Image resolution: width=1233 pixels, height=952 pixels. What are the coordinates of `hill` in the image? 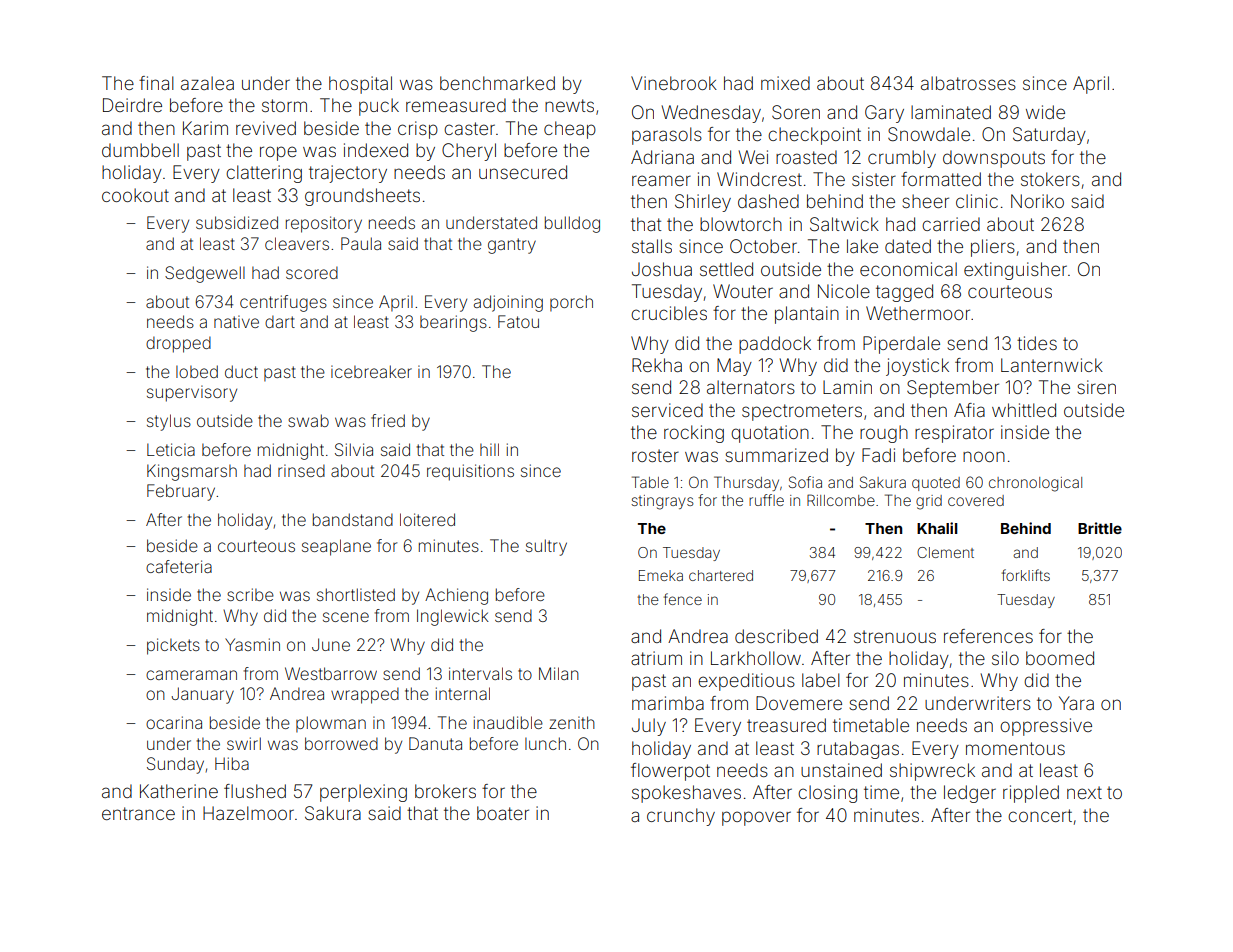 It's located at (489, 449).
